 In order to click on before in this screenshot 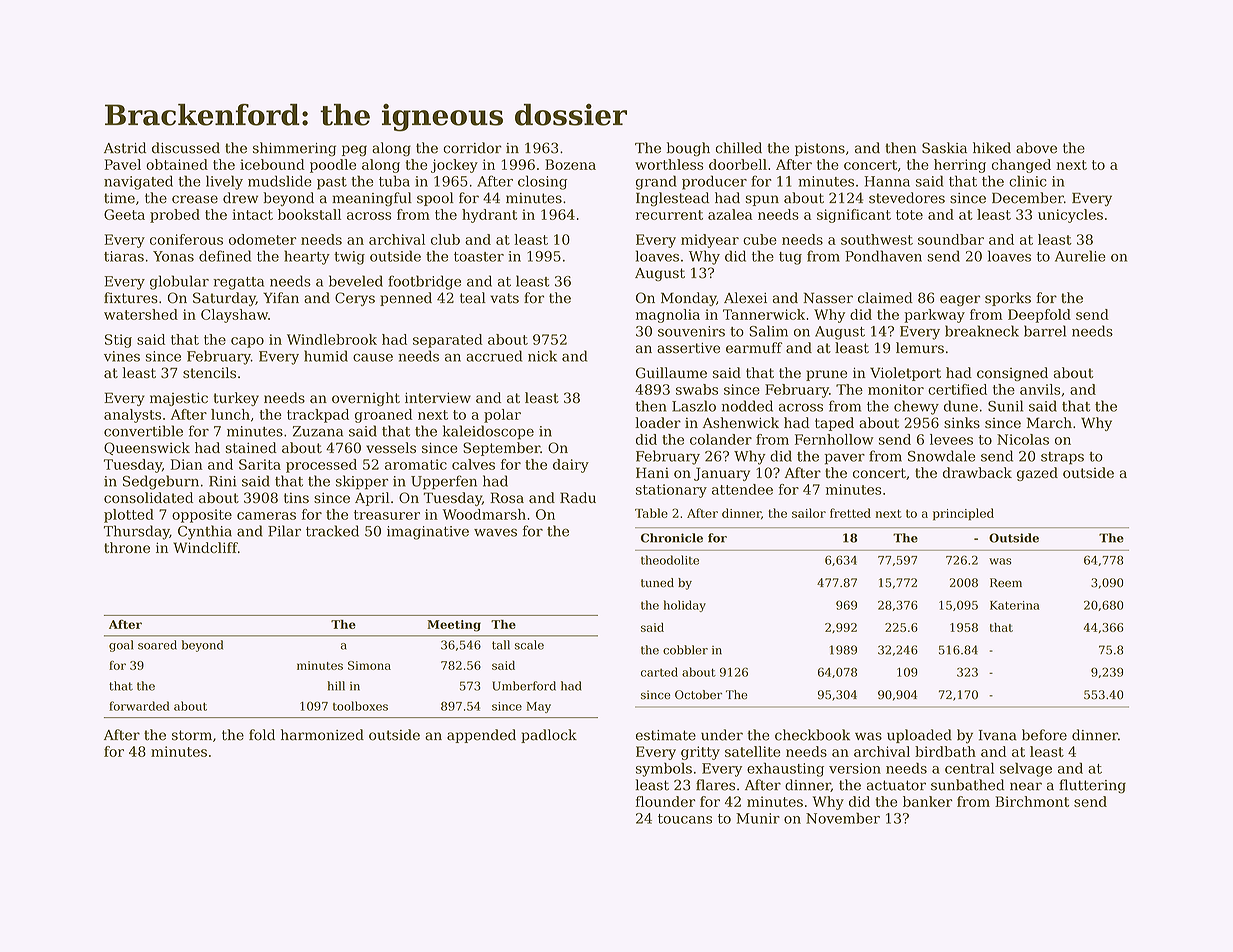, I will do `click(1044, 735)`.
